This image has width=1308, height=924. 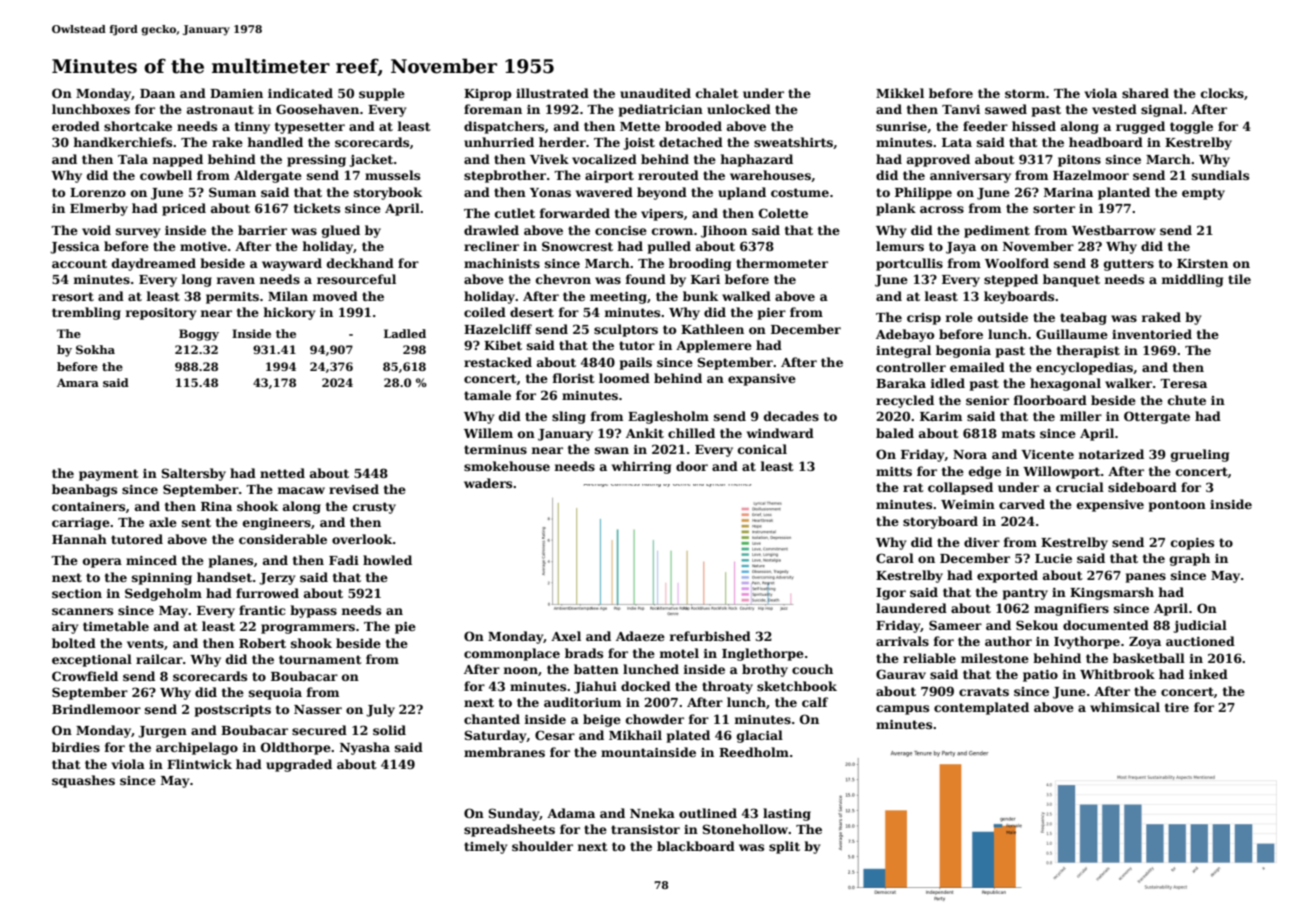 What do you see at coordinates (83, 781) in the image?
I see `squashes` at bounding box center [83, 781].
